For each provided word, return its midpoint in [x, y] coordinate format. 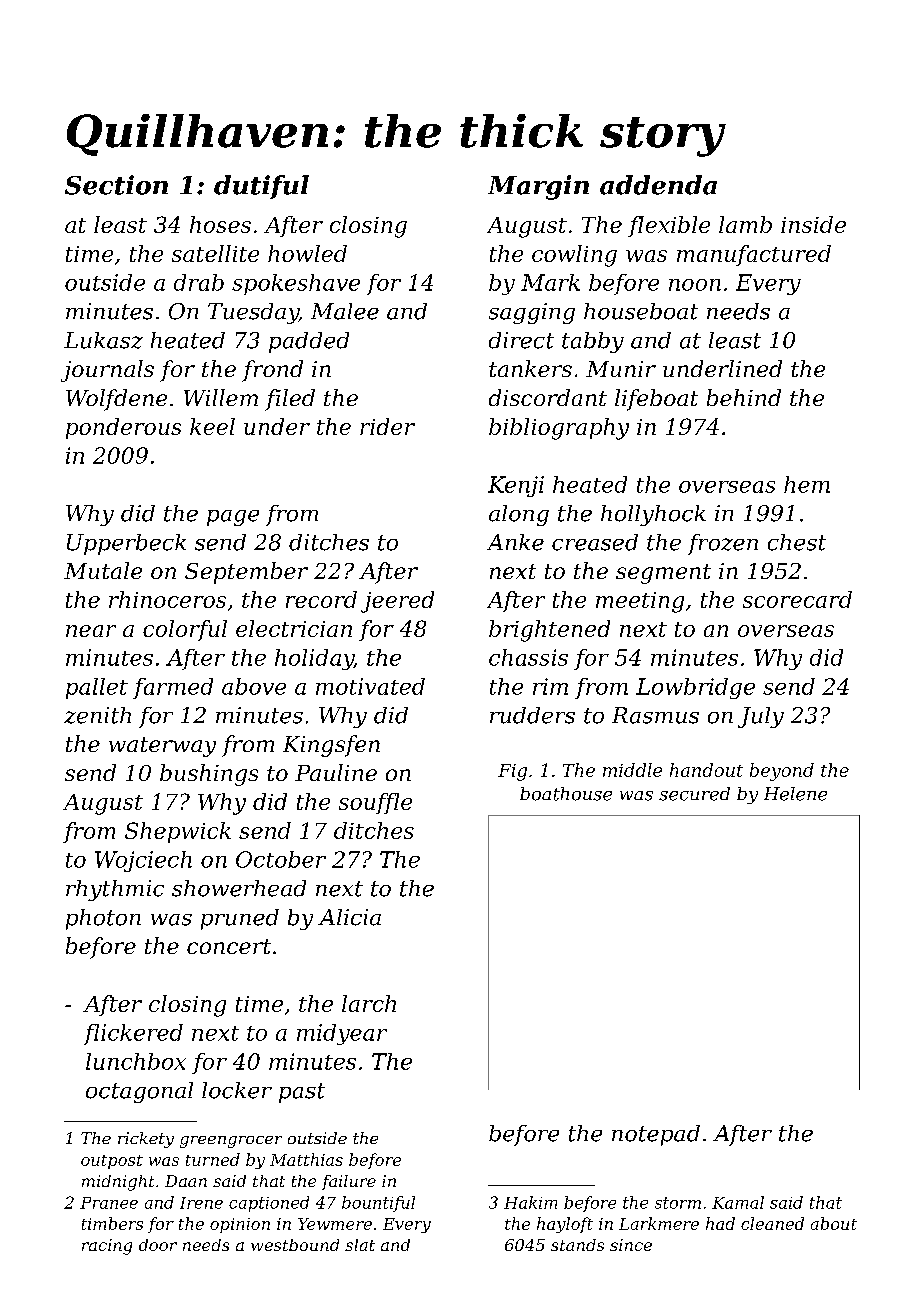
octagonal [139, 1092]
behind [744, 397]
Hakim [530, 1202]
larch [369, 1003]
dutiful [261, 187]
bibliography [559, 429]
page [233, 518]
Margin [538, 187]
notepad [656, 1135]
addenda [658, 185]
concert [229, 946]
